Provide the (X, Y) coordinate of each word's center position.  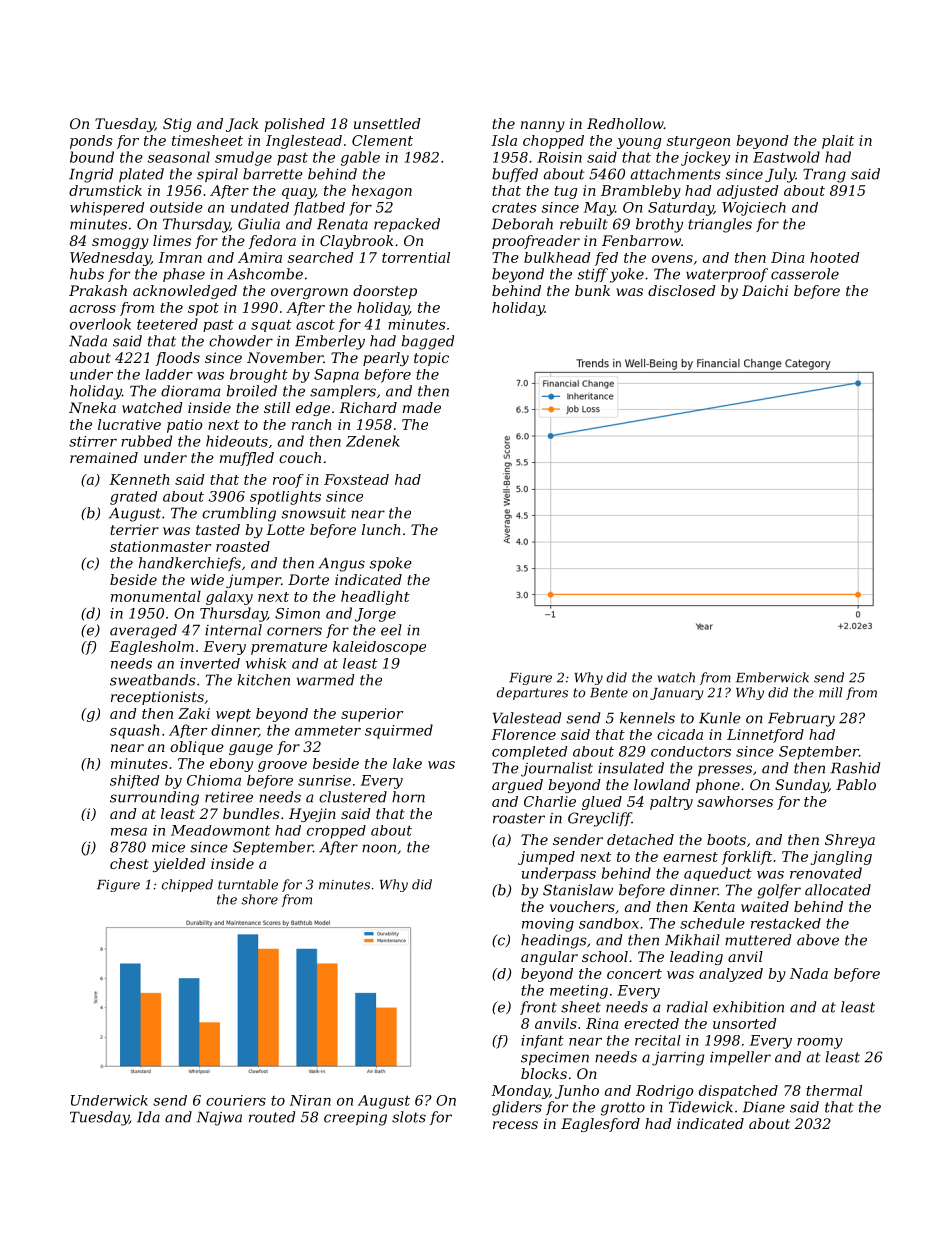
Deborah (522, 224)
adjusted (748, 192)
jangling (841, 858)
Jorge (375, 615)
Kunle (720, 718)
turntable (248, 884)
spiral (217, 175)
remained (104, 457)
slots (409, 1117)
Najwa (219, 1118)
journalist (557, 769)
